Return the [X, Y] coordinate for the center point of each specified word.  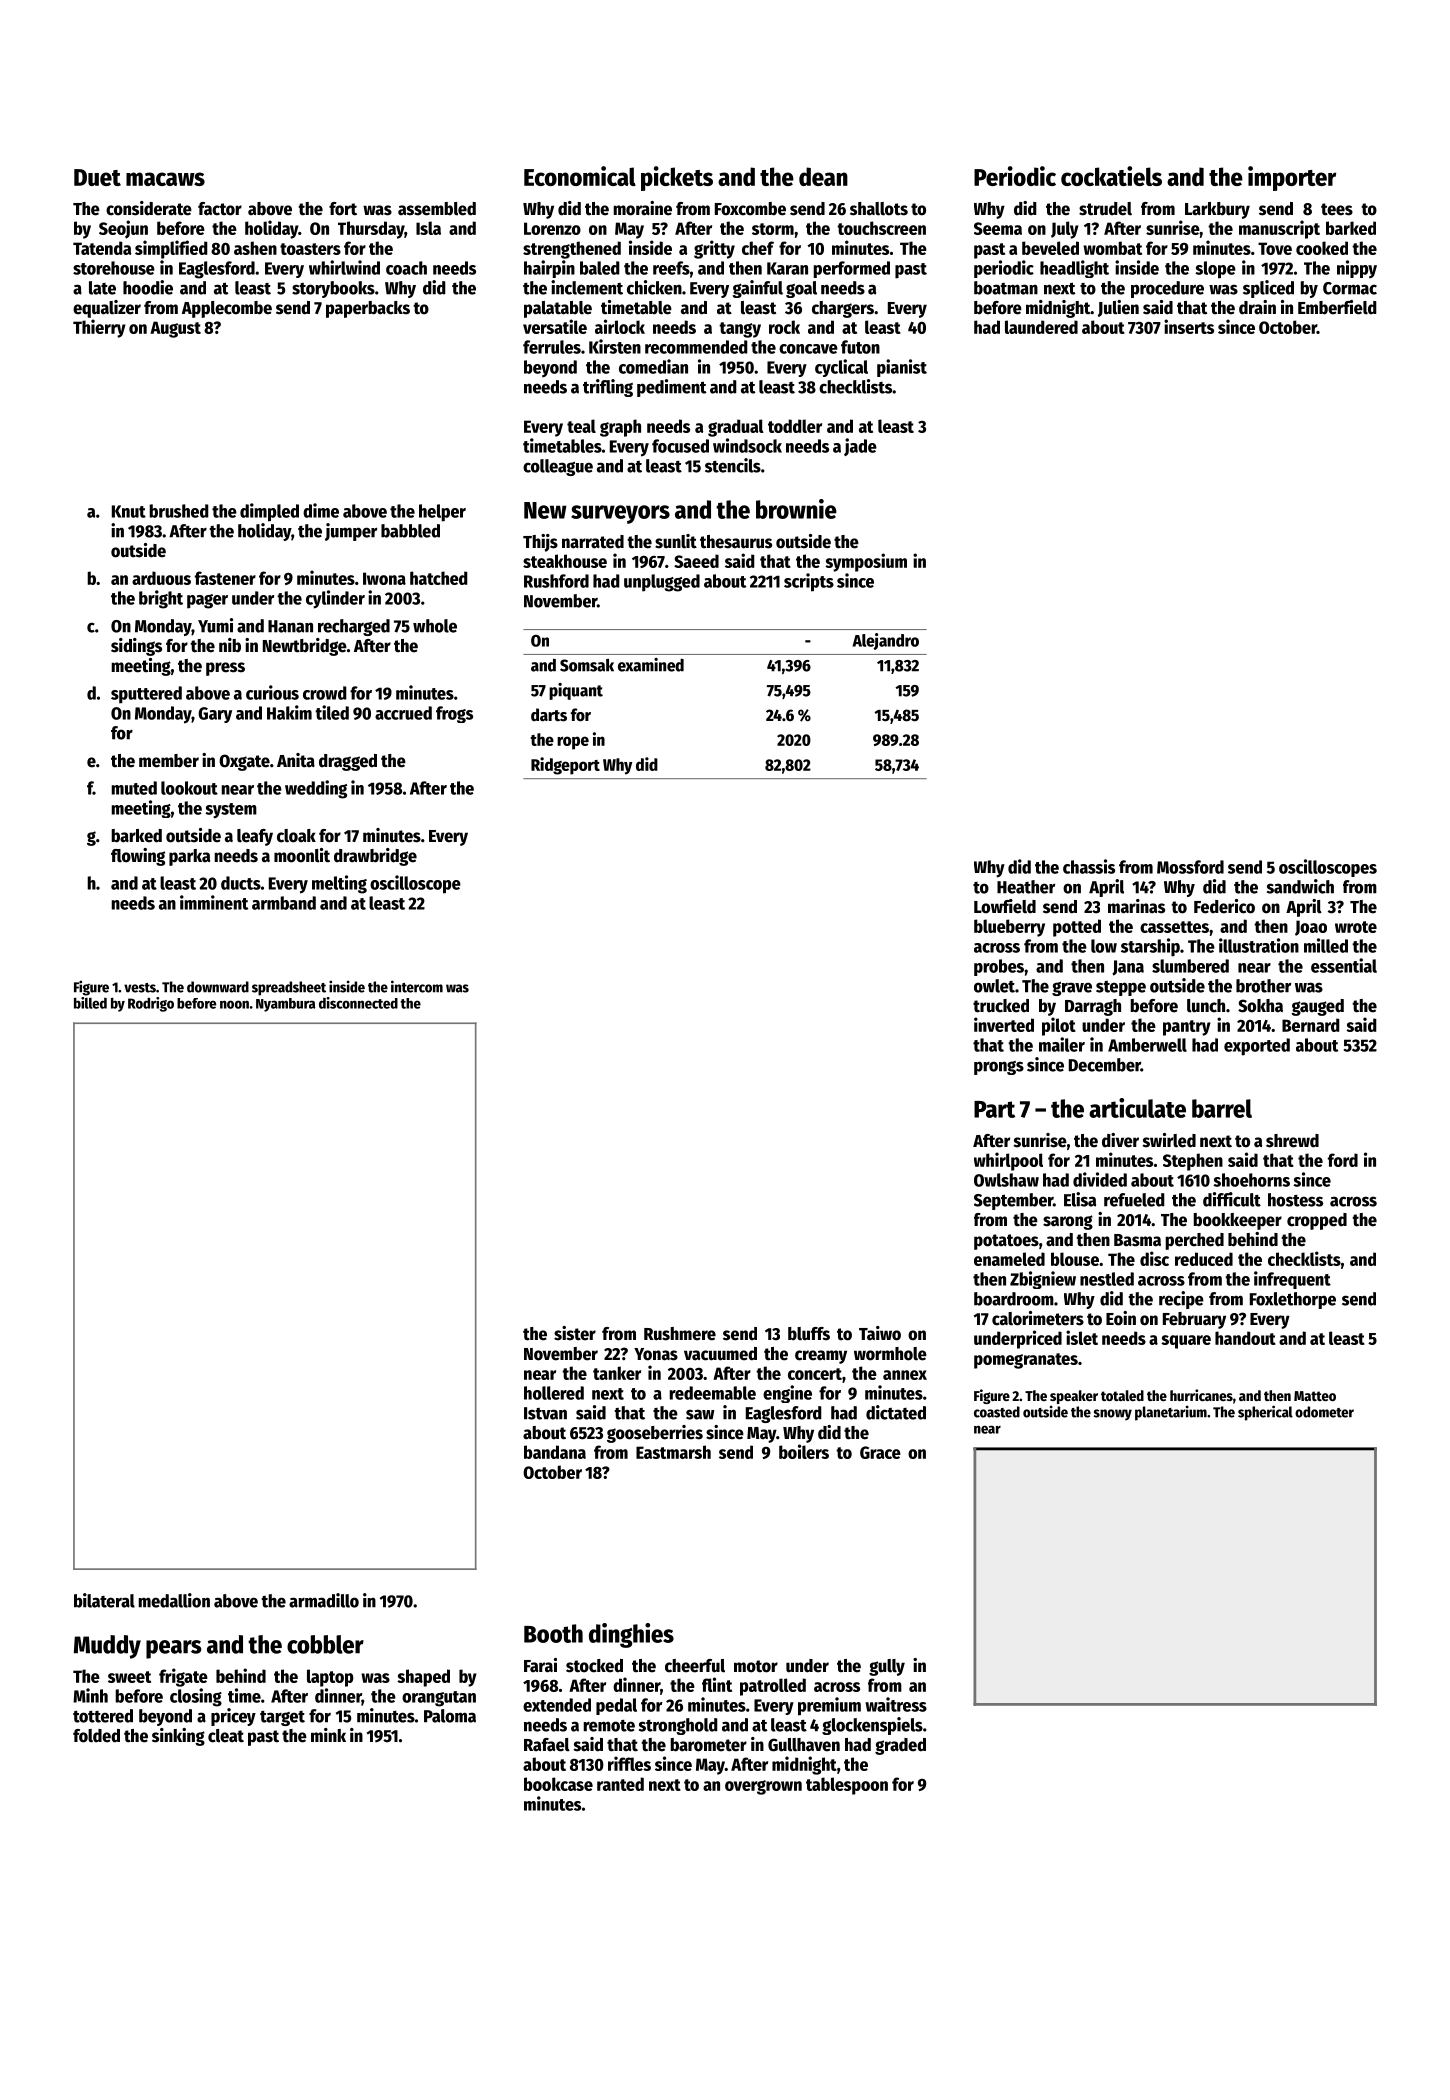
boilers [804, 1451]
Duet [97, 177]
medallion [174, 1600]
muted [134, 788]
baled [600, 268]
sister [575, 1333]
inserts [1189, 326]
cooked [1322, 248]
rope [573, 743]
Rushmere [680, 1334]
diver [1120, 1140]
